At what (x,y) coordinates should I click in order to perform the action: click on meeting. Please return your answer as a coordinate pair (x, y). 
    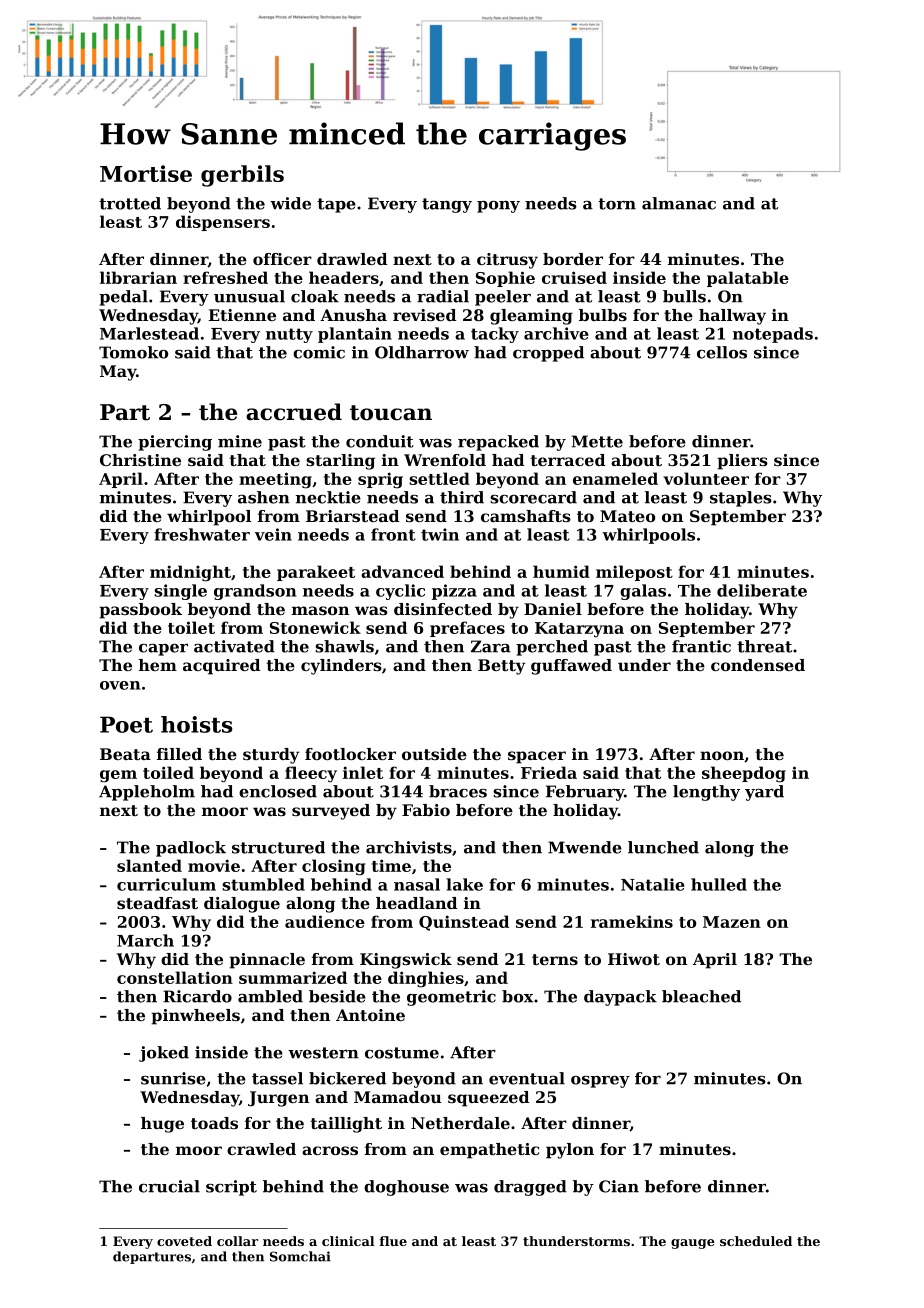
    Looking at the image, I should click on (275, 480).
